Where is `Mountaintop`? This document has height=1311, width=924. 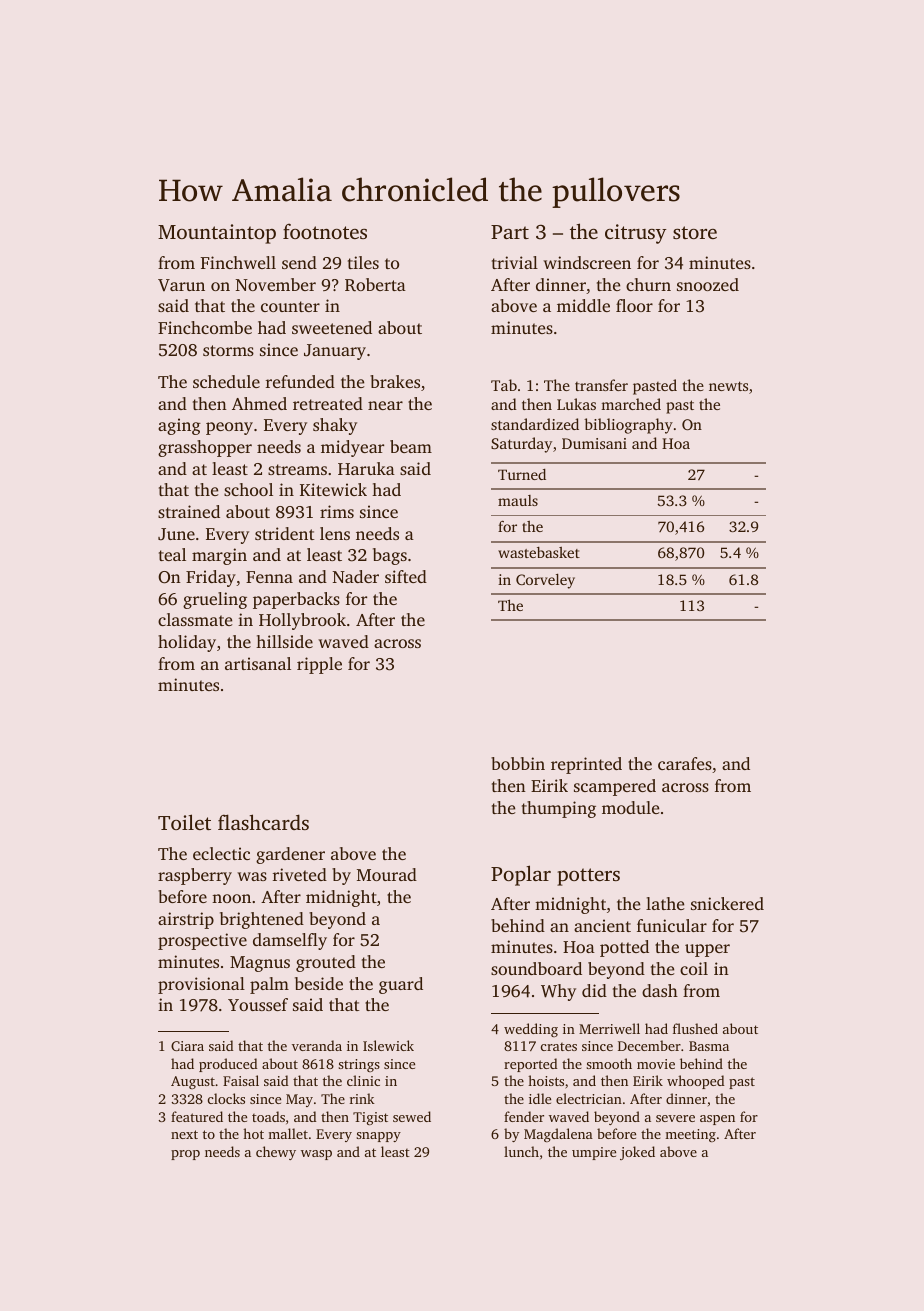
Mountaintop is located at coordinates (217, 234).
